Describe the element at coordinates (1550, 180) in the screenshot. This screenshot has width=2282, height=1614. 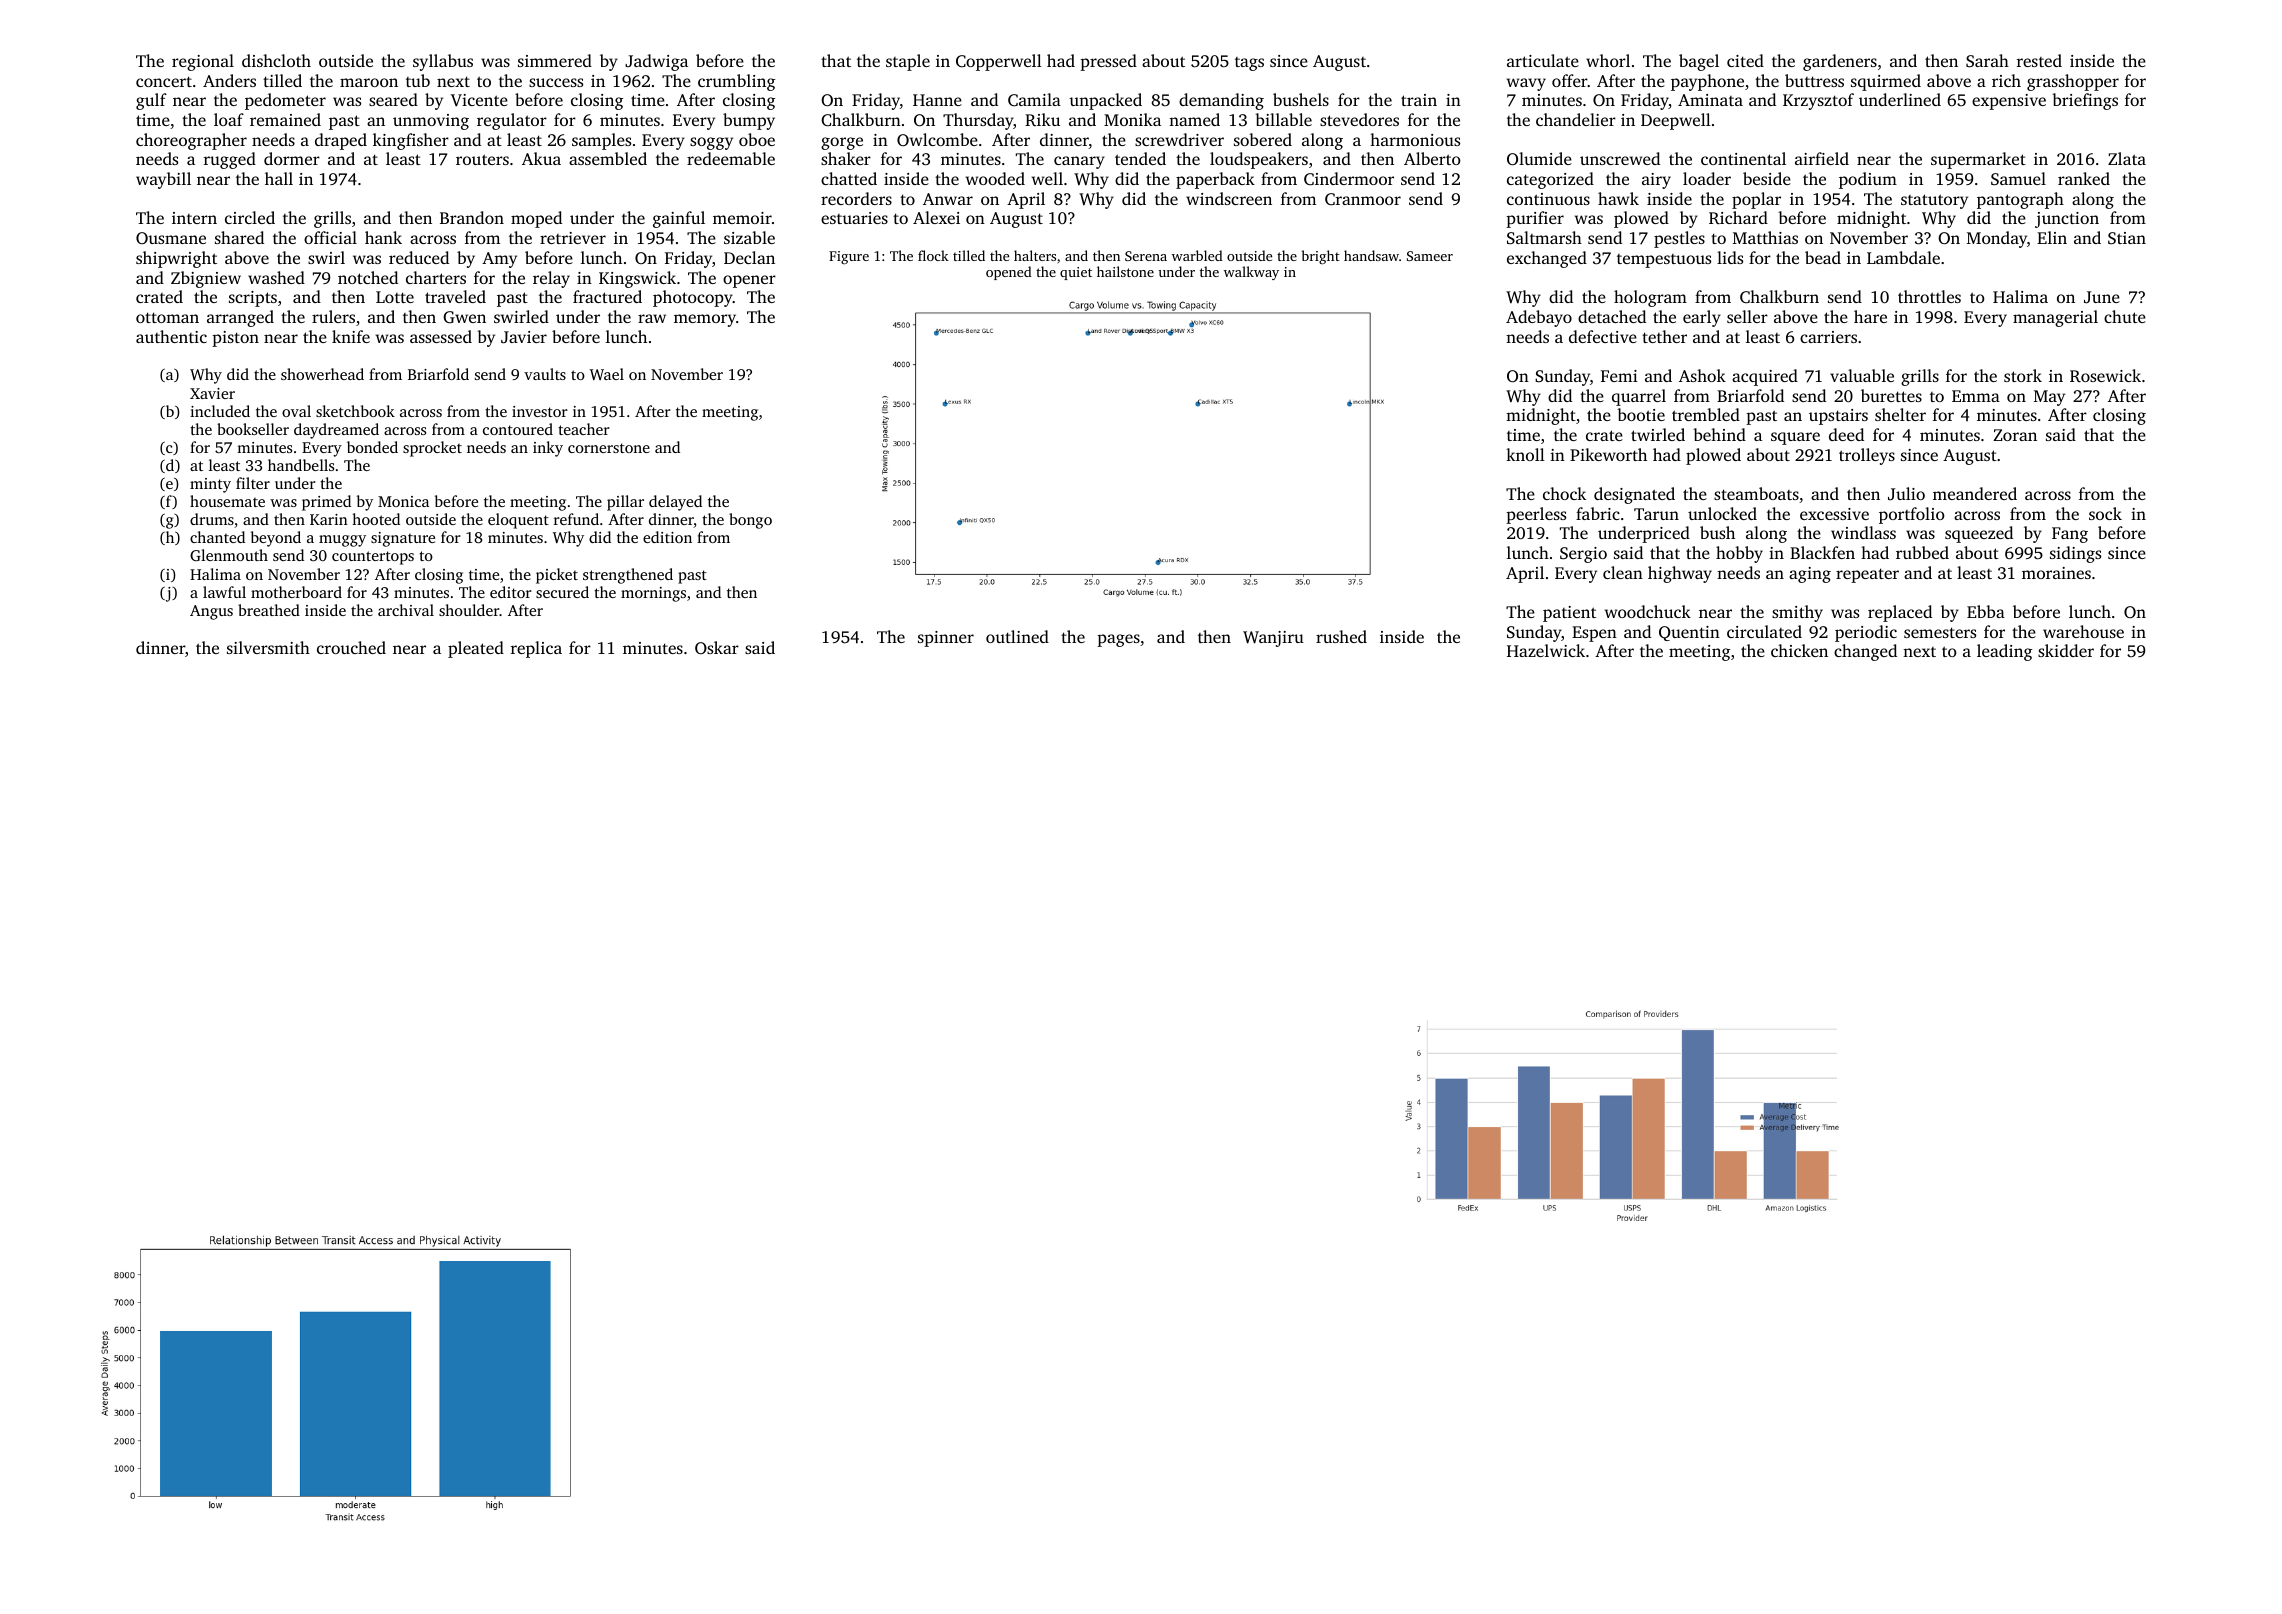
I see `categorized` at that location.
